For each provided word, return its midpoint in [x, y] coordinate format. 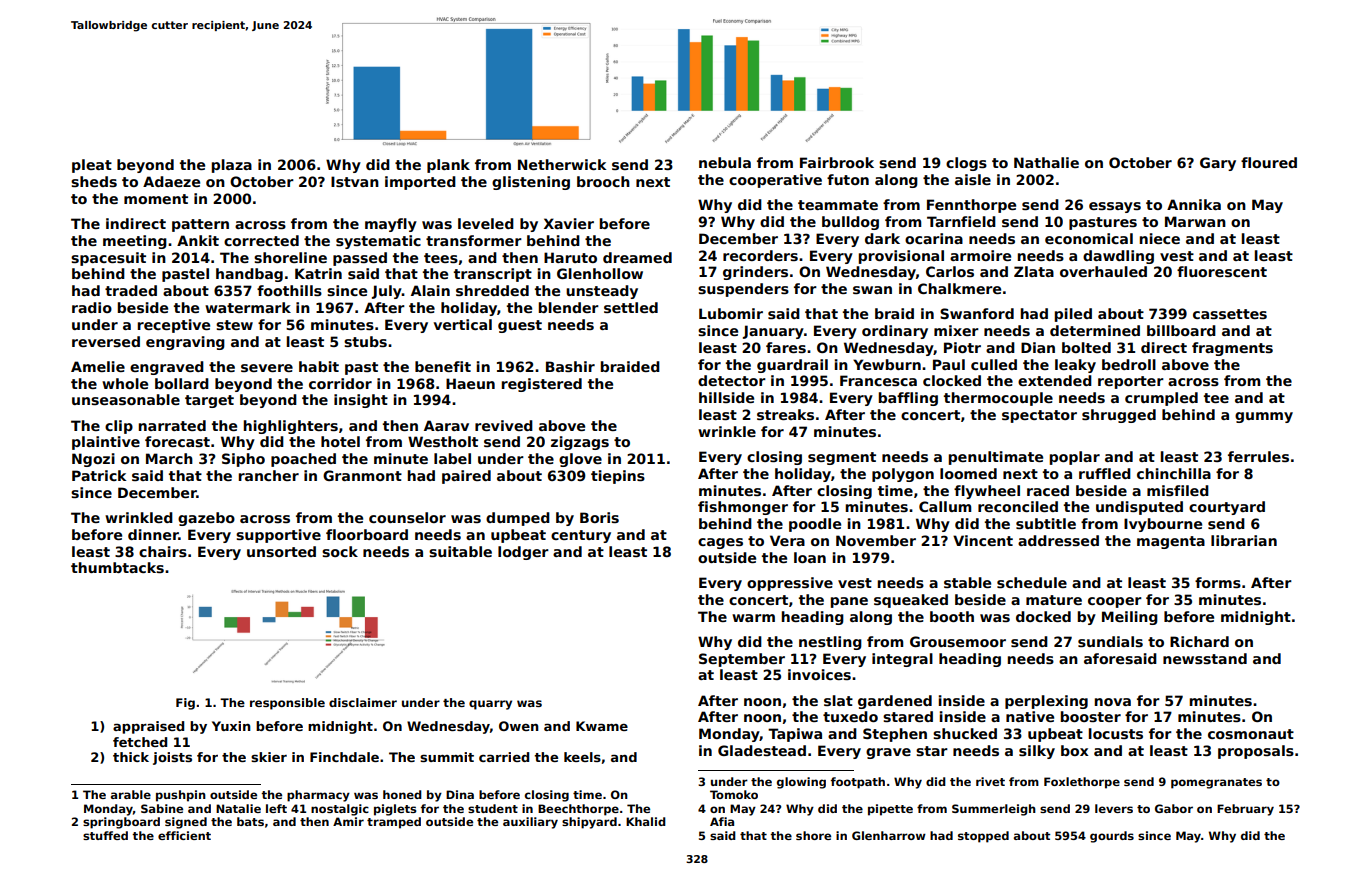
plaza [231, 166]
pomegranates [1216, 783]
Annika [1194, 204]
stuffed [105, 835]
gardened [895, 702]
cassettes [1230, 314]
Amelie [98, 366]
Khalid [646, 821]
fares [786, 347]
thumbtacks [117, 567]
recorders [760, 255]
